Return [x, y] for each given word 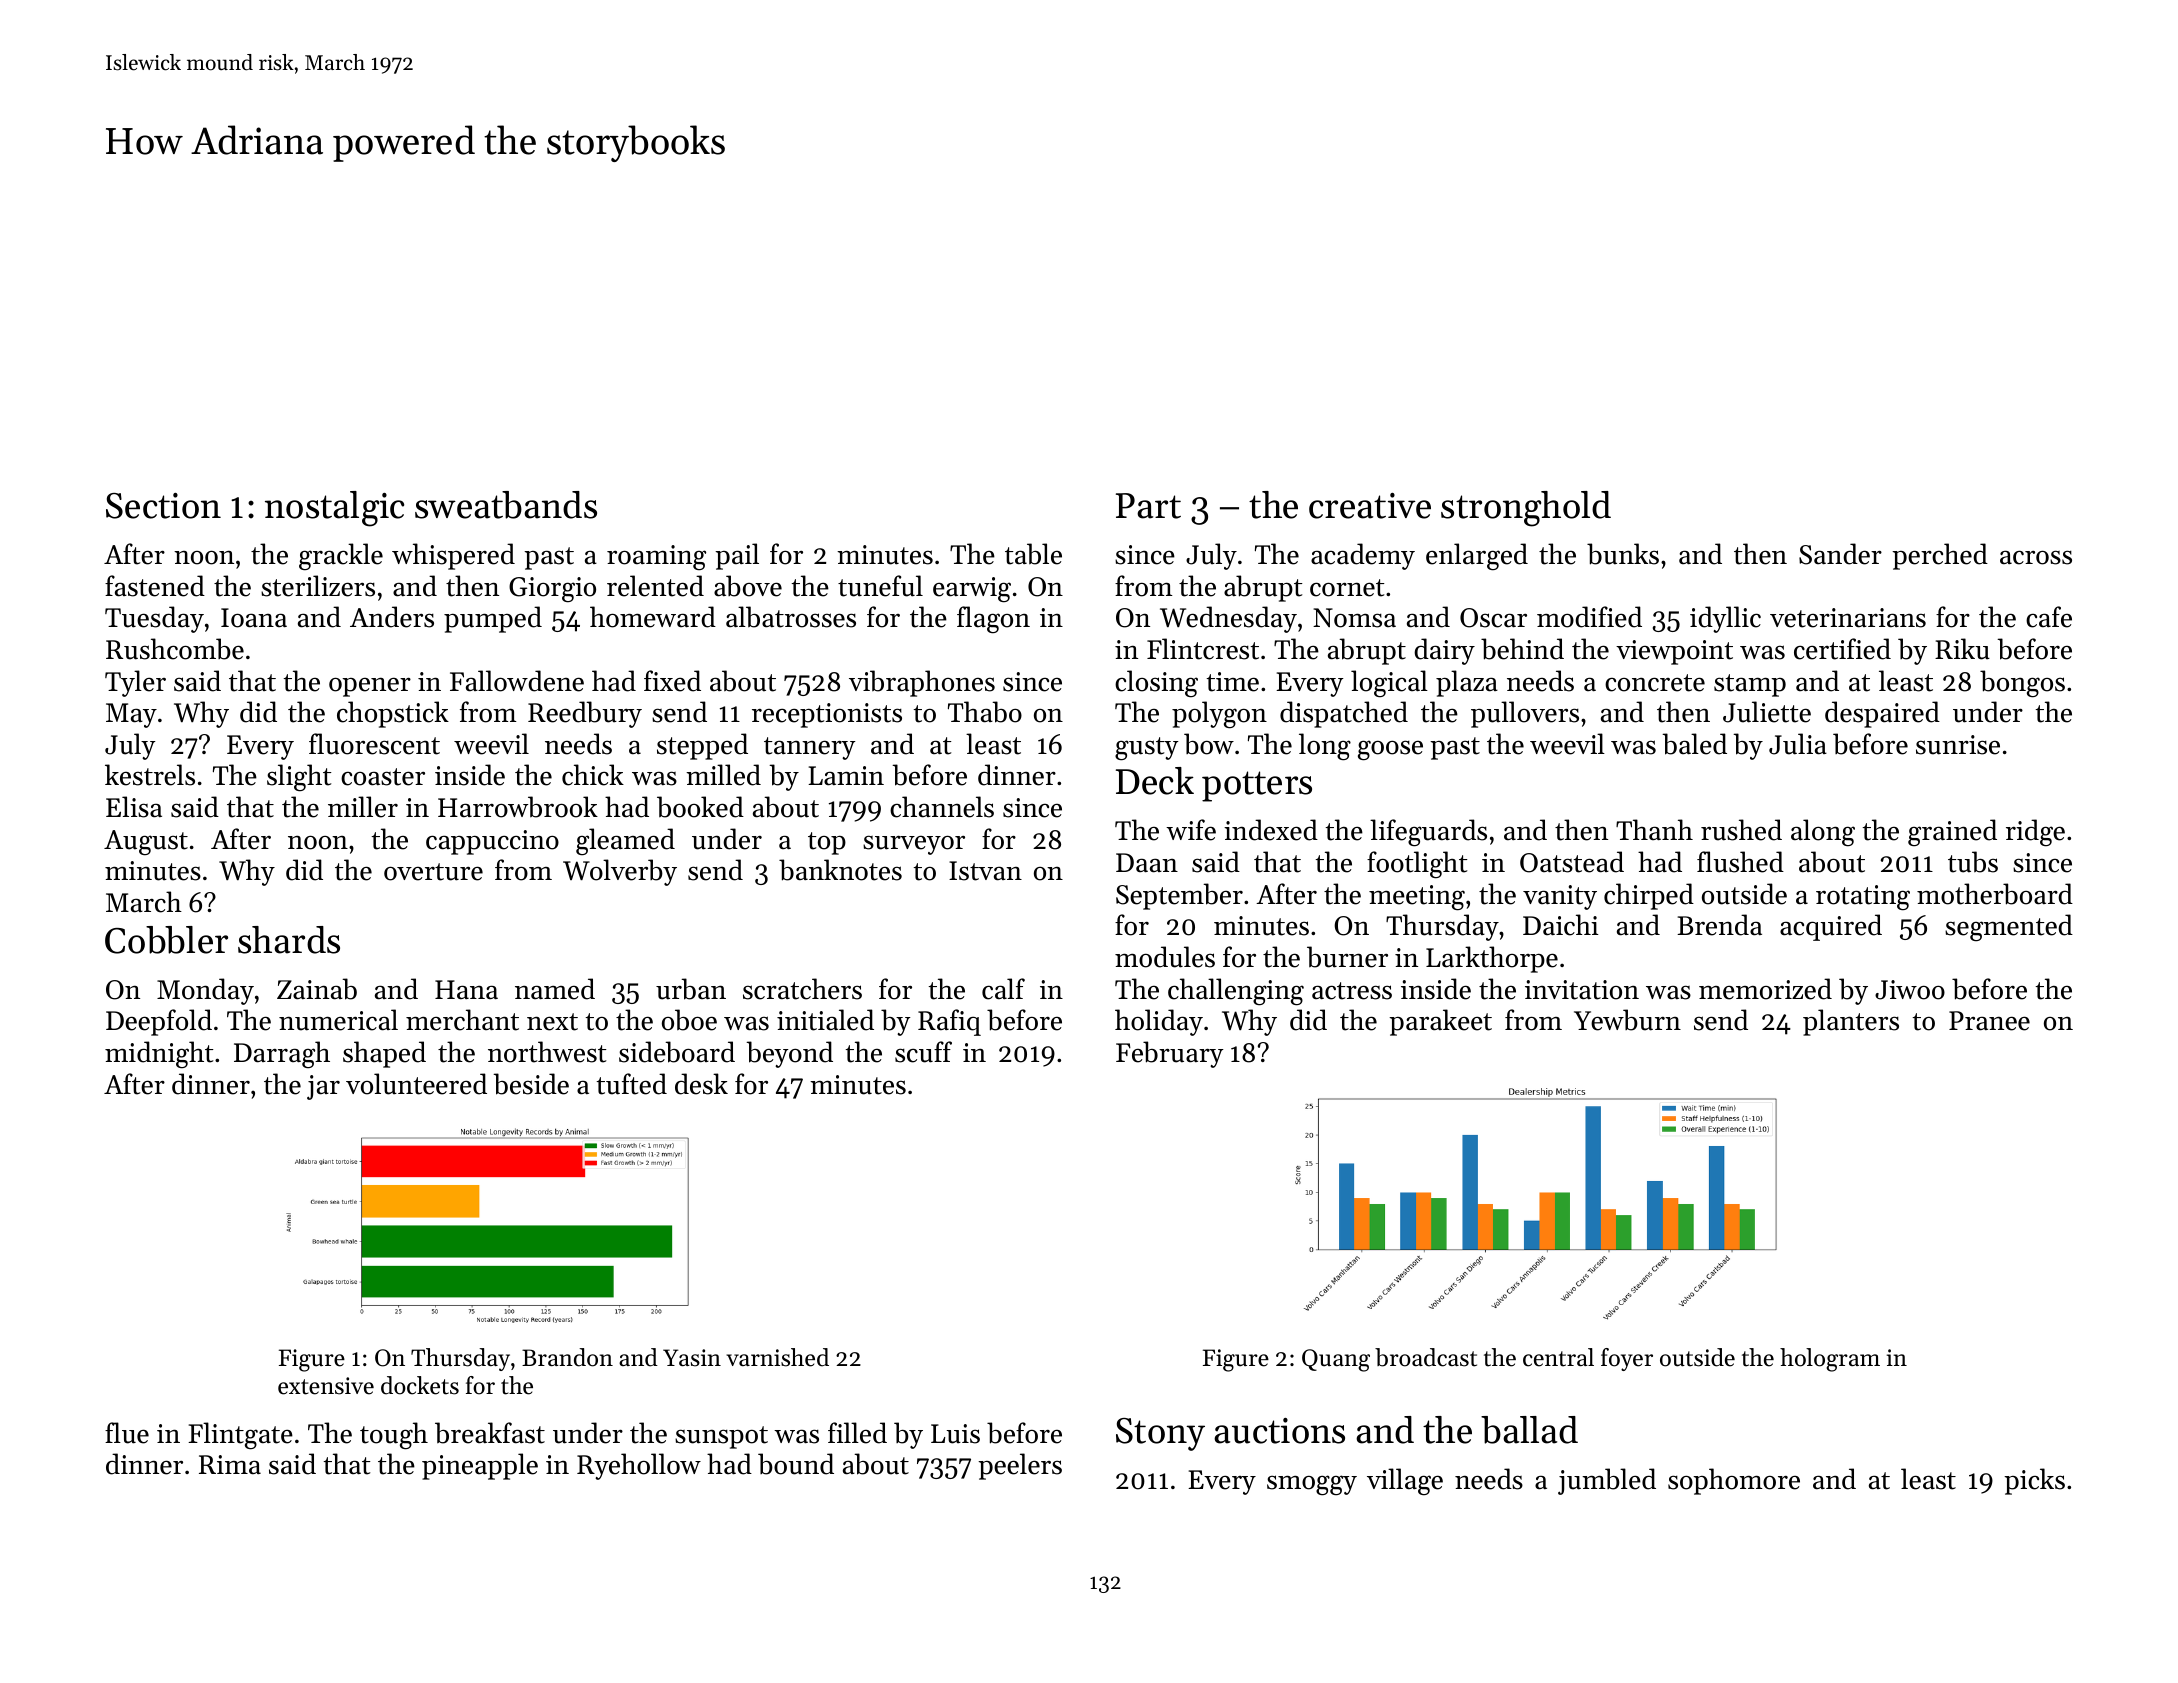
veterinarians [1848, 618]
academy [1363, 556]
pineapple [480, 1466]
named [555, 989]
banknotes [840, 870]
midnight [159, 1055]
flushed [1740, 862]
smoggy [1312, 1485]
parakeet [1440, 1022]
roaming [656, 557]
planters [1851, 1022]
